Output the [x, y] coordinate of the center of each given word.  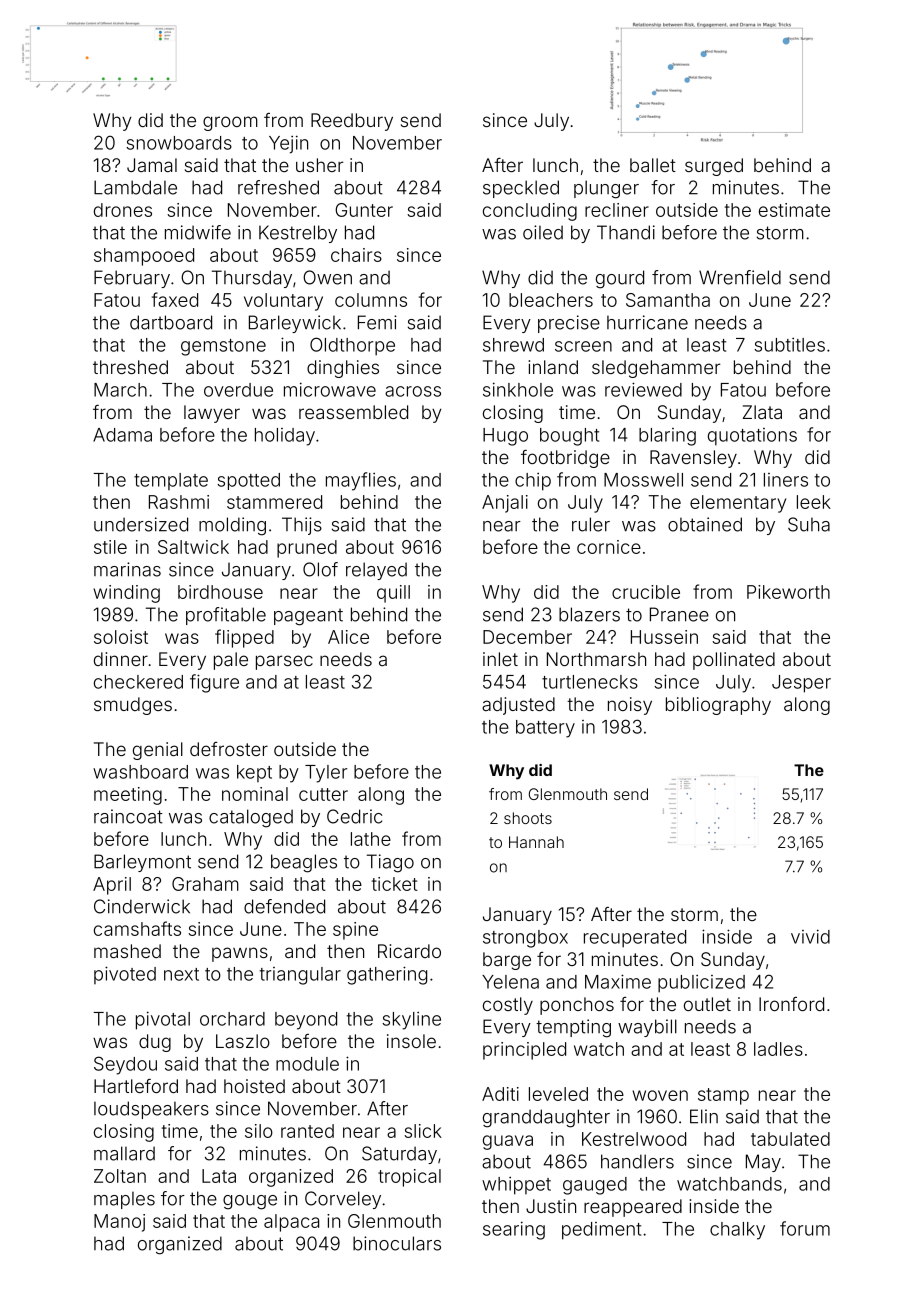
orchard [232, 1019]
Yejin [288, 144]
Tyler [326, 774]
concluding [530, 212]
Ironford [791, 1004]
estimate [794, 210]
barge [507, 961]
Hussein [664, 637]
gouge [250, 1202]
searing [514, 1230]
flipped [244, 638]
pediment [601, 1231]
